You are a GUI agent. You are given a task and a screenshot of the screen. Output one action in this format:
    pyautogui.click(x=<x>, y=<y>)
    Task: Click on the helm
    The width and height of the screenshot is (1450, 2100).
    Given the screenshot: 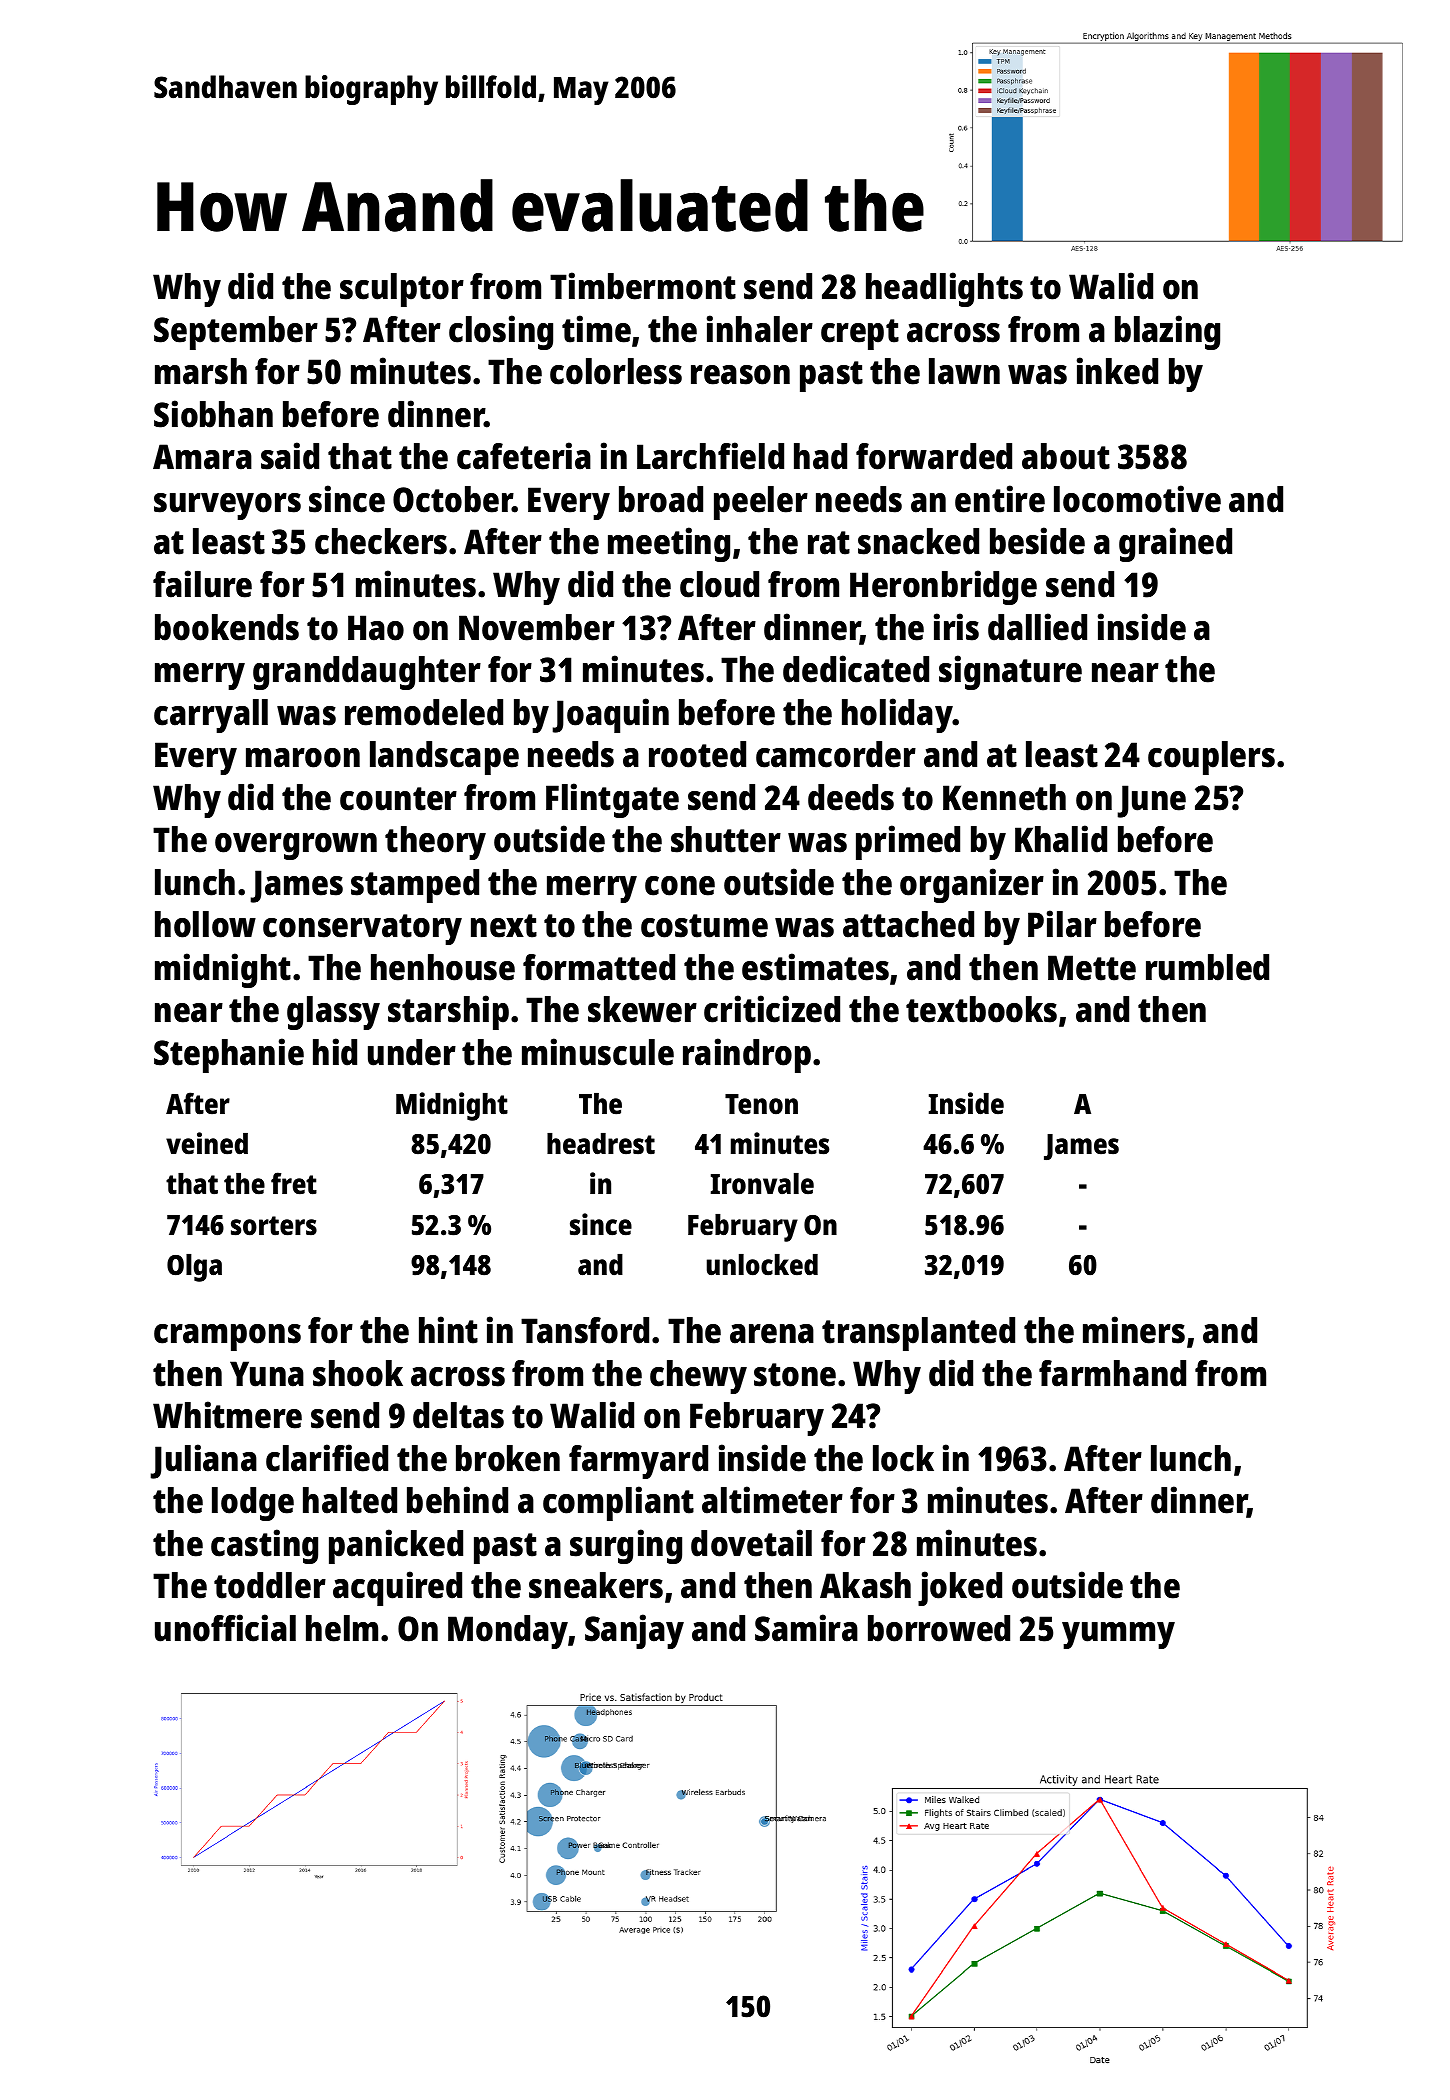 What is the action you would take?
    pyautogui.click(x=342, y=1628)
